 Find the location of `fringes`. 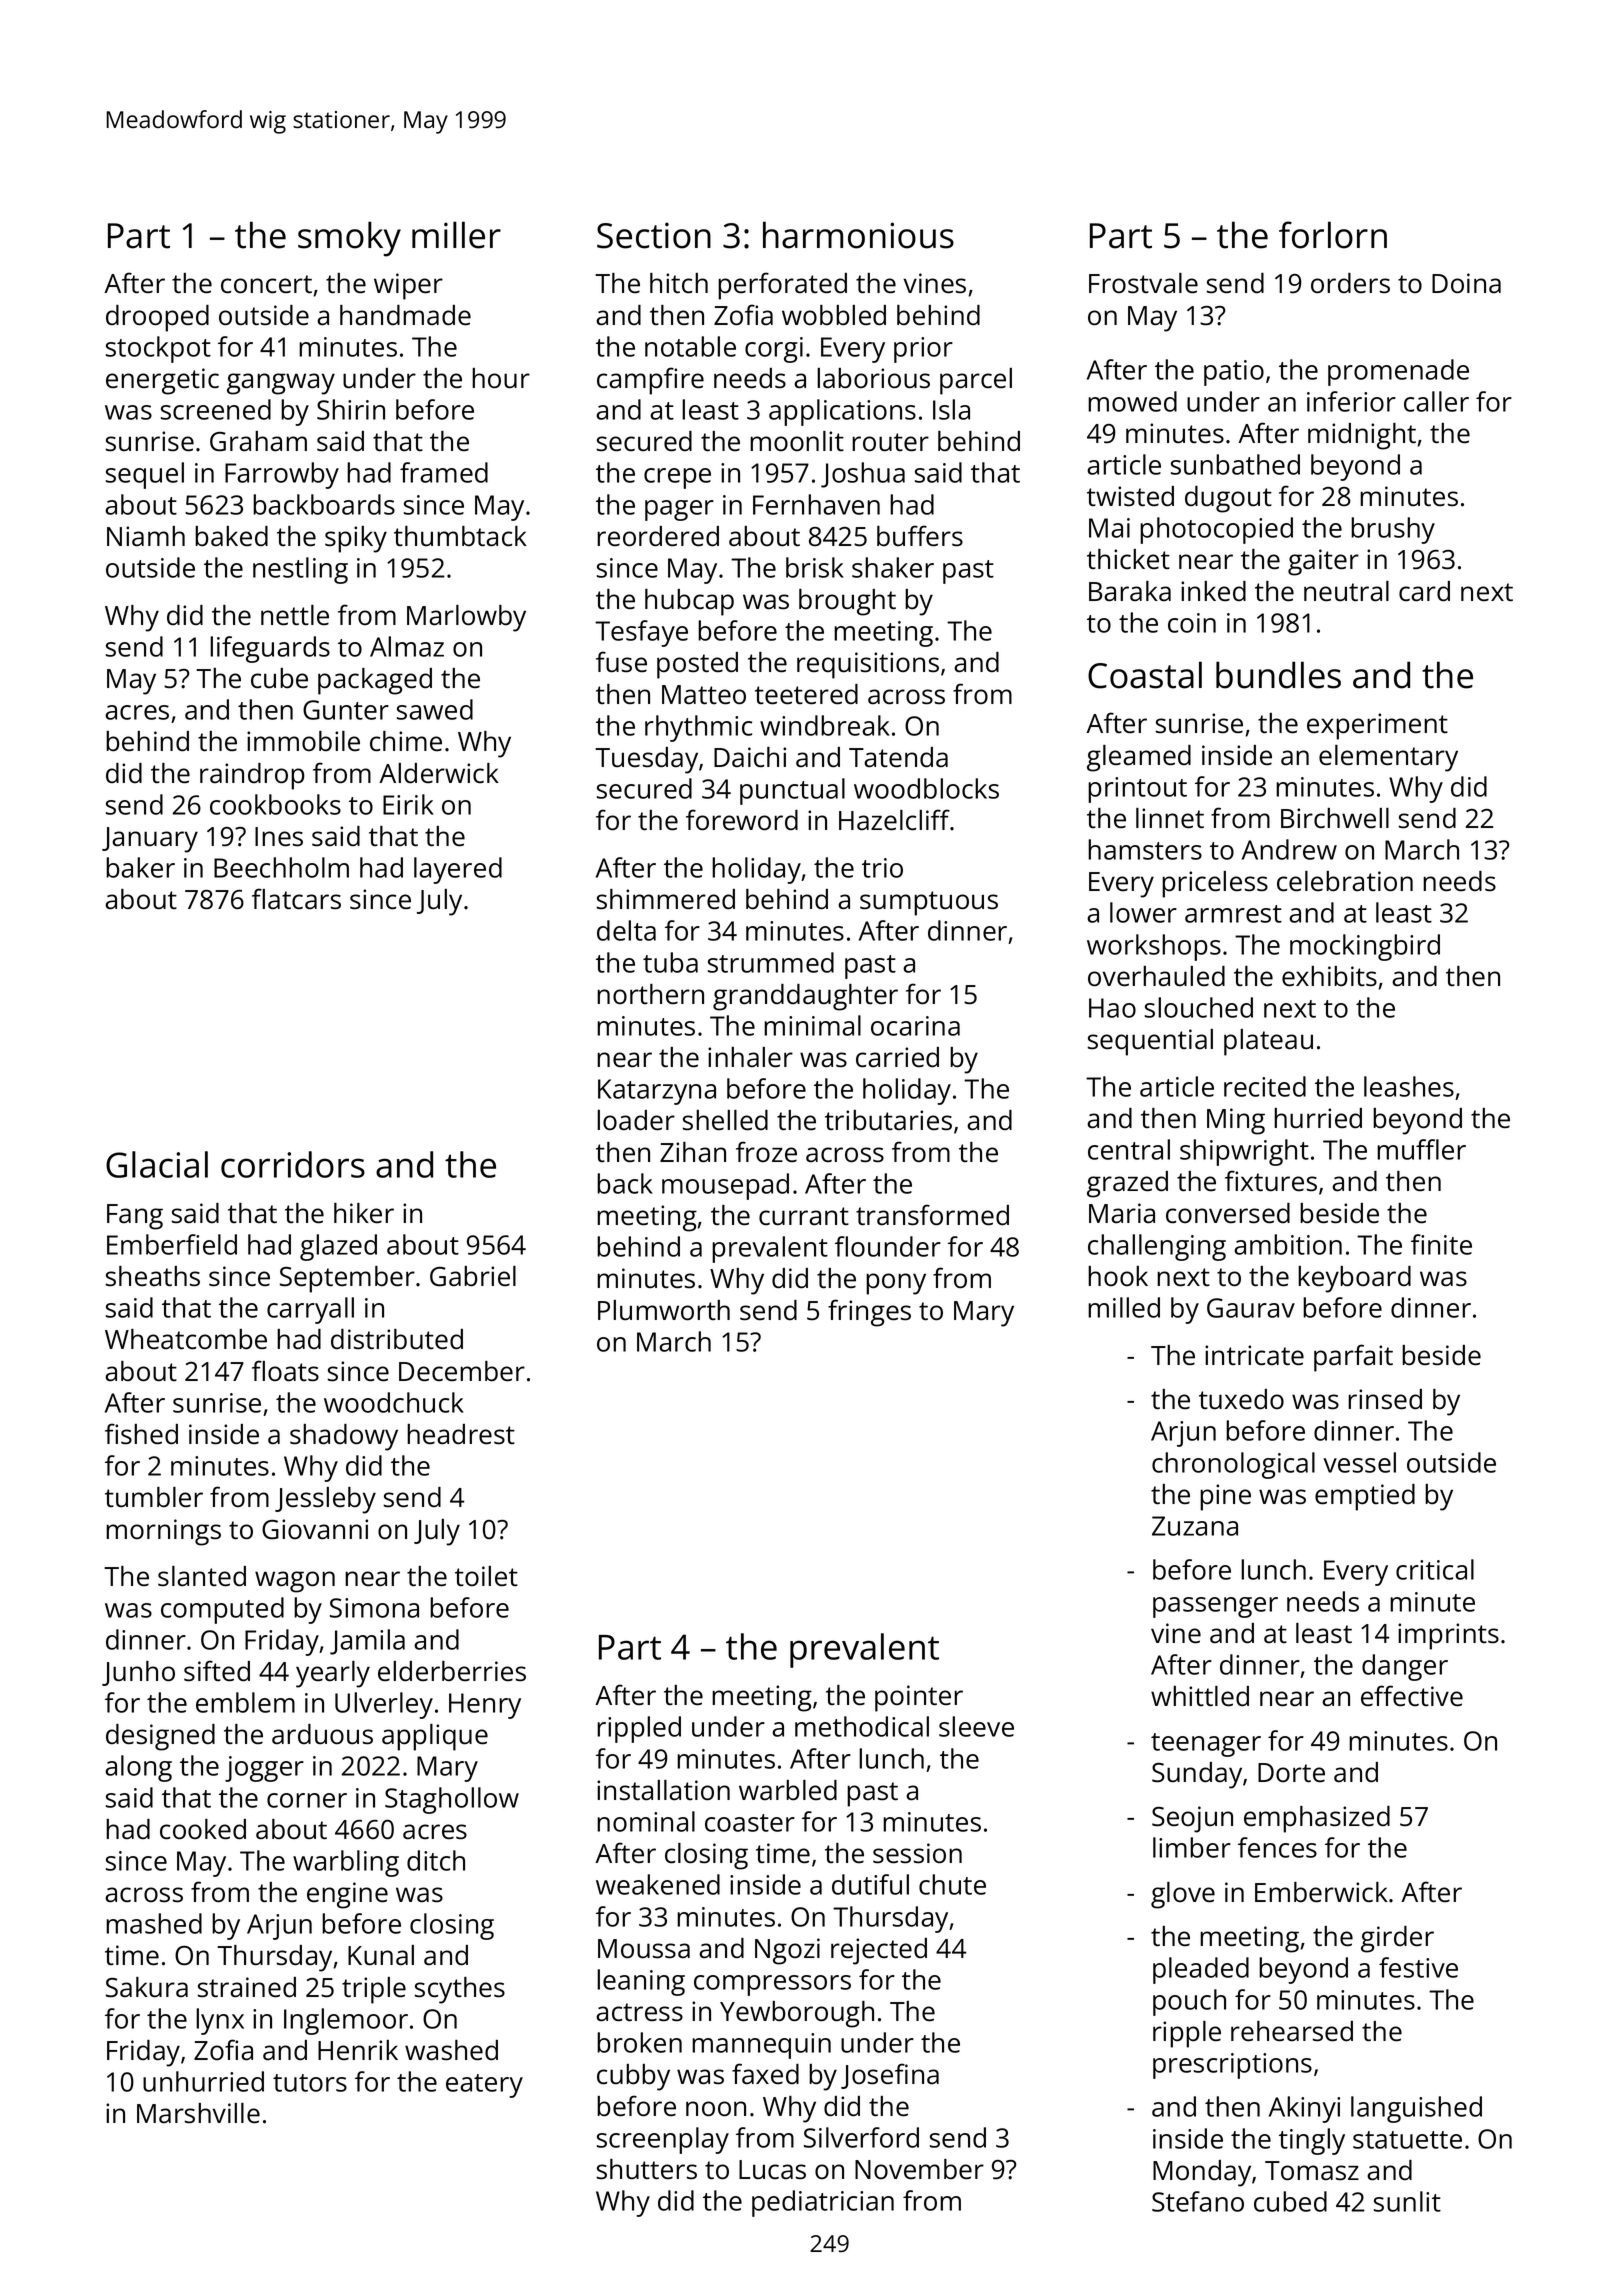

fringes is located at coordinates (869, 1313).
